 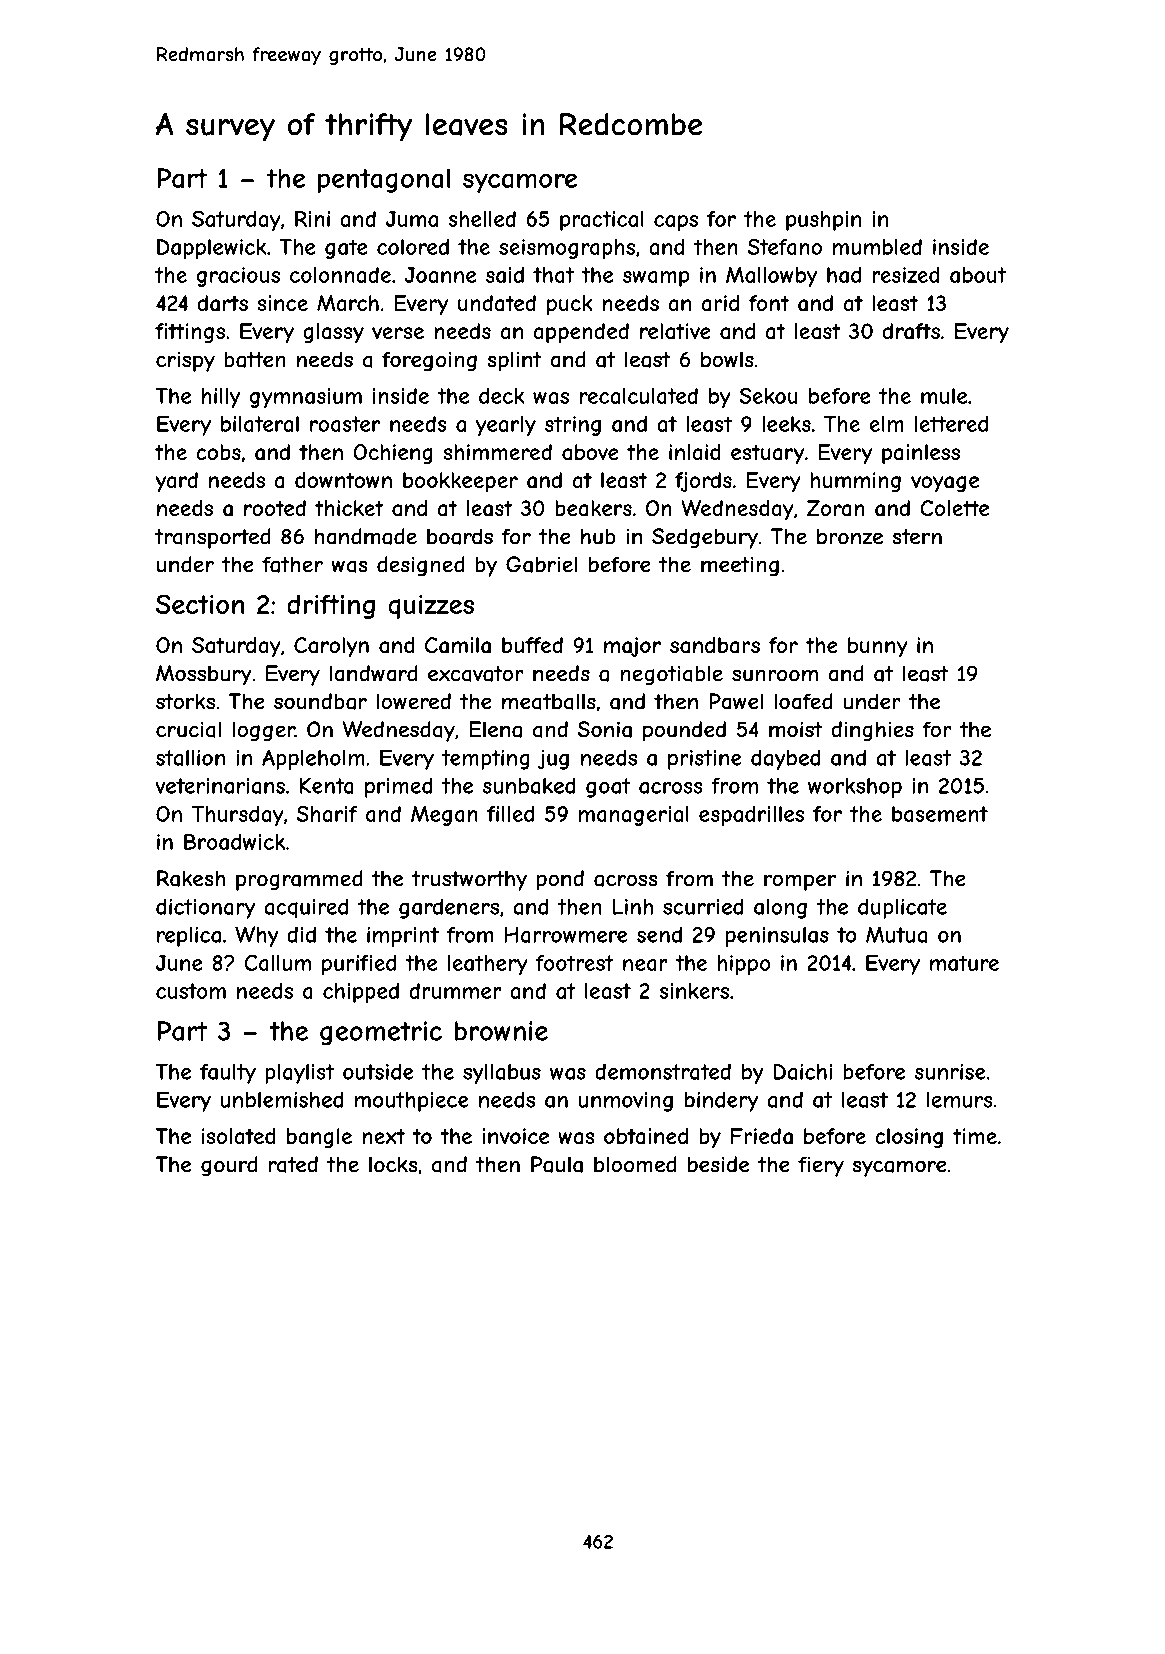 What do you see at coordinates (950, 1072) in the page?
I see `sunrise` at bounding box center [950, 1072].
